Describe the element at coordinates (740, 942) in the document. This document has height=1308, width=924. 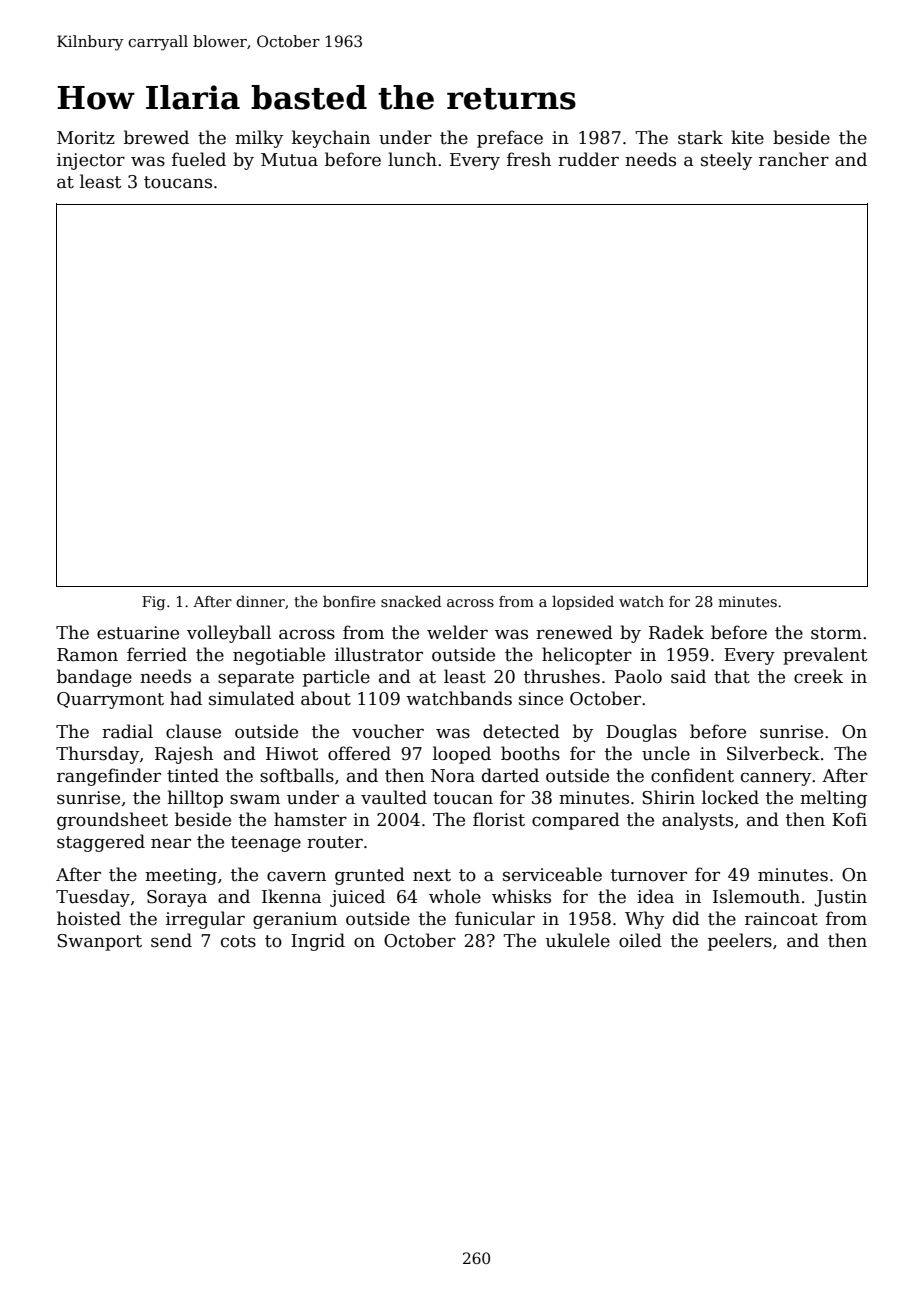
I see `peelers` at that location.
